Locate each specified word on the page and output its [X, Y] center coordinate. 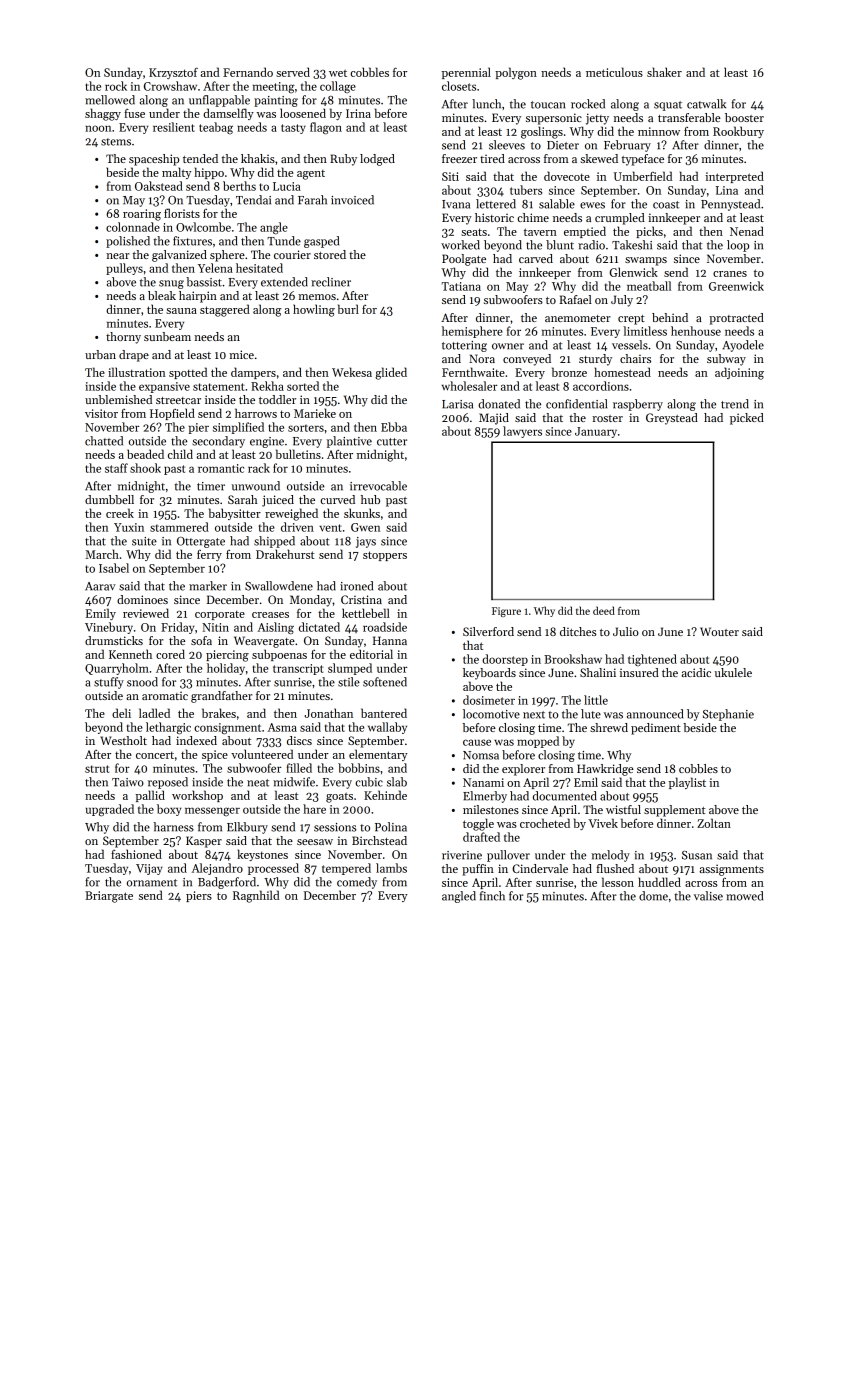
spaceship [154, 160]
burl [348, 309]
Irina [358, 113]
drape [134, 356]
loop [738, 246]
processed [273, 869]
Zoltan [714, 823]
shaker [664, 72]
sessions [335, 827]
